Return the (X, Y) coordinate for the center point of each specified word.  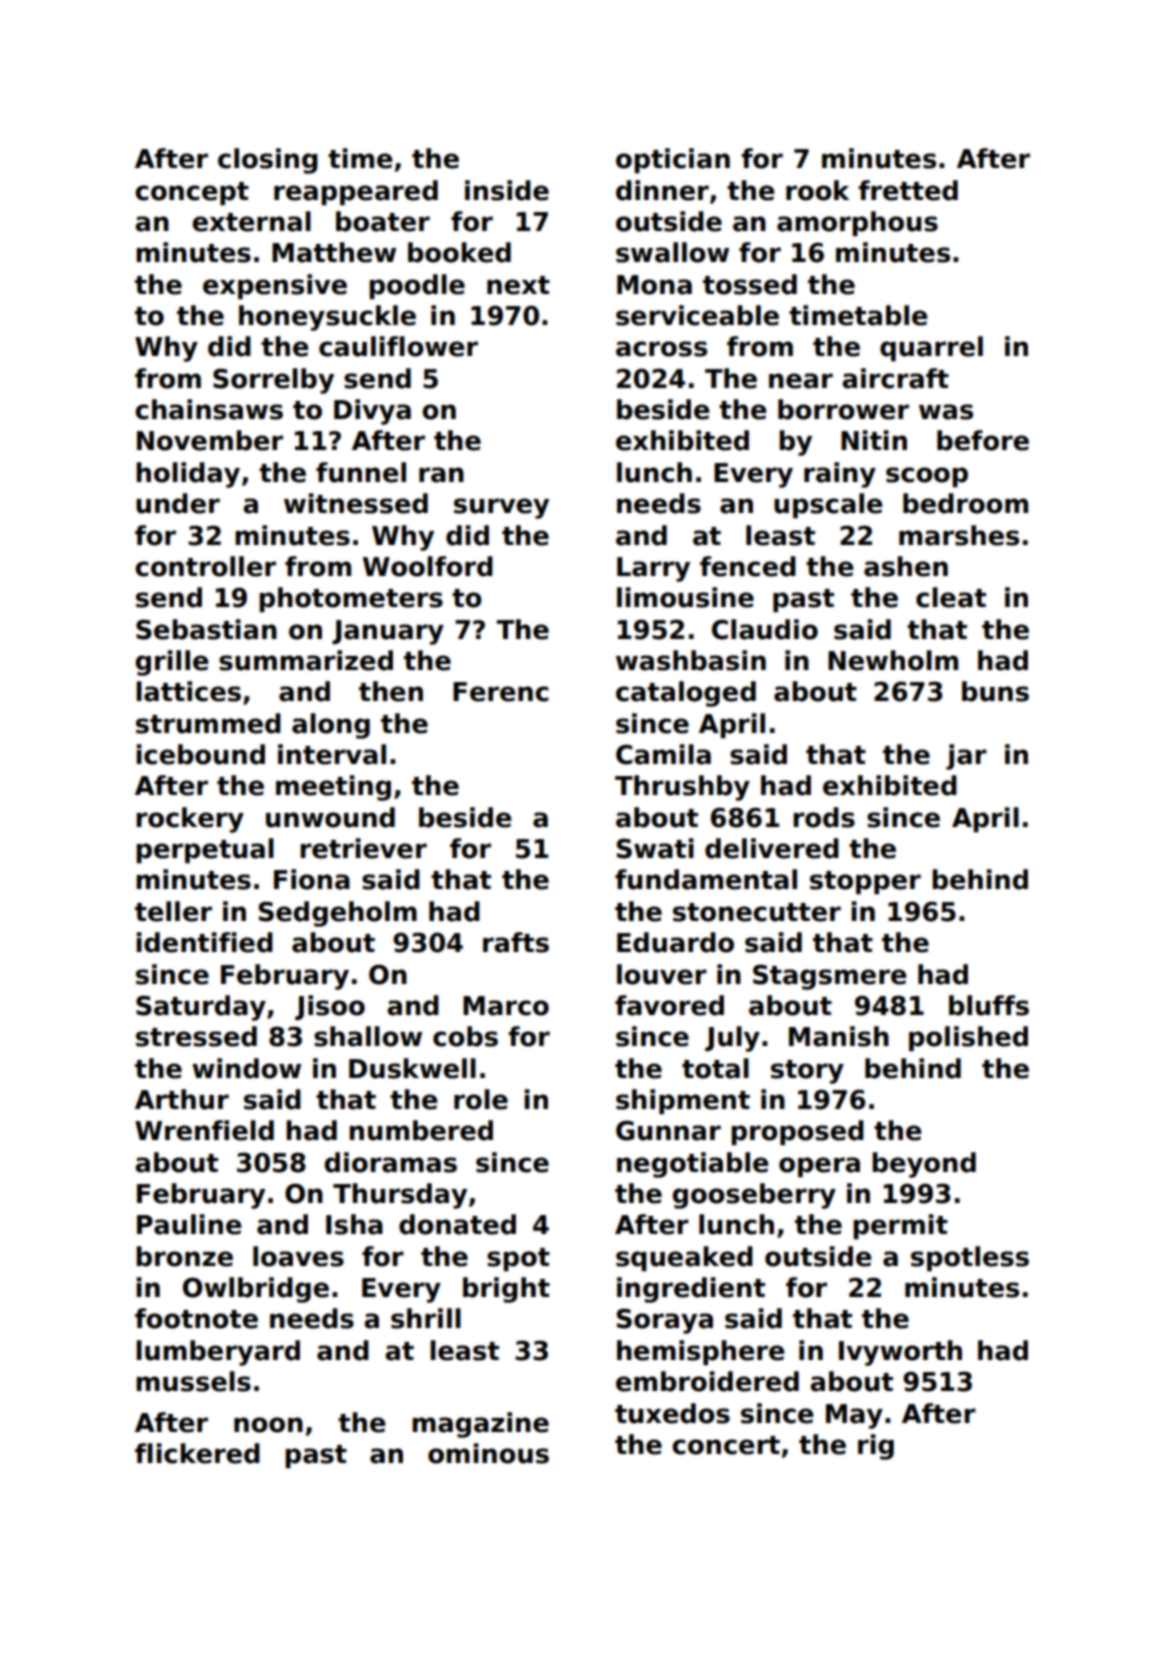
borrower (843, 409)
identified (204, 942)
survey (501, 508)
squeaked (684, 1259)
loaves (298, 1256)
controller (205, 566)
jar (966, 757)
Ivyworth (900, 1353)
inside (507, 190)
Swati (655, 848)
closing (268, 161)
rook (817, 190)
